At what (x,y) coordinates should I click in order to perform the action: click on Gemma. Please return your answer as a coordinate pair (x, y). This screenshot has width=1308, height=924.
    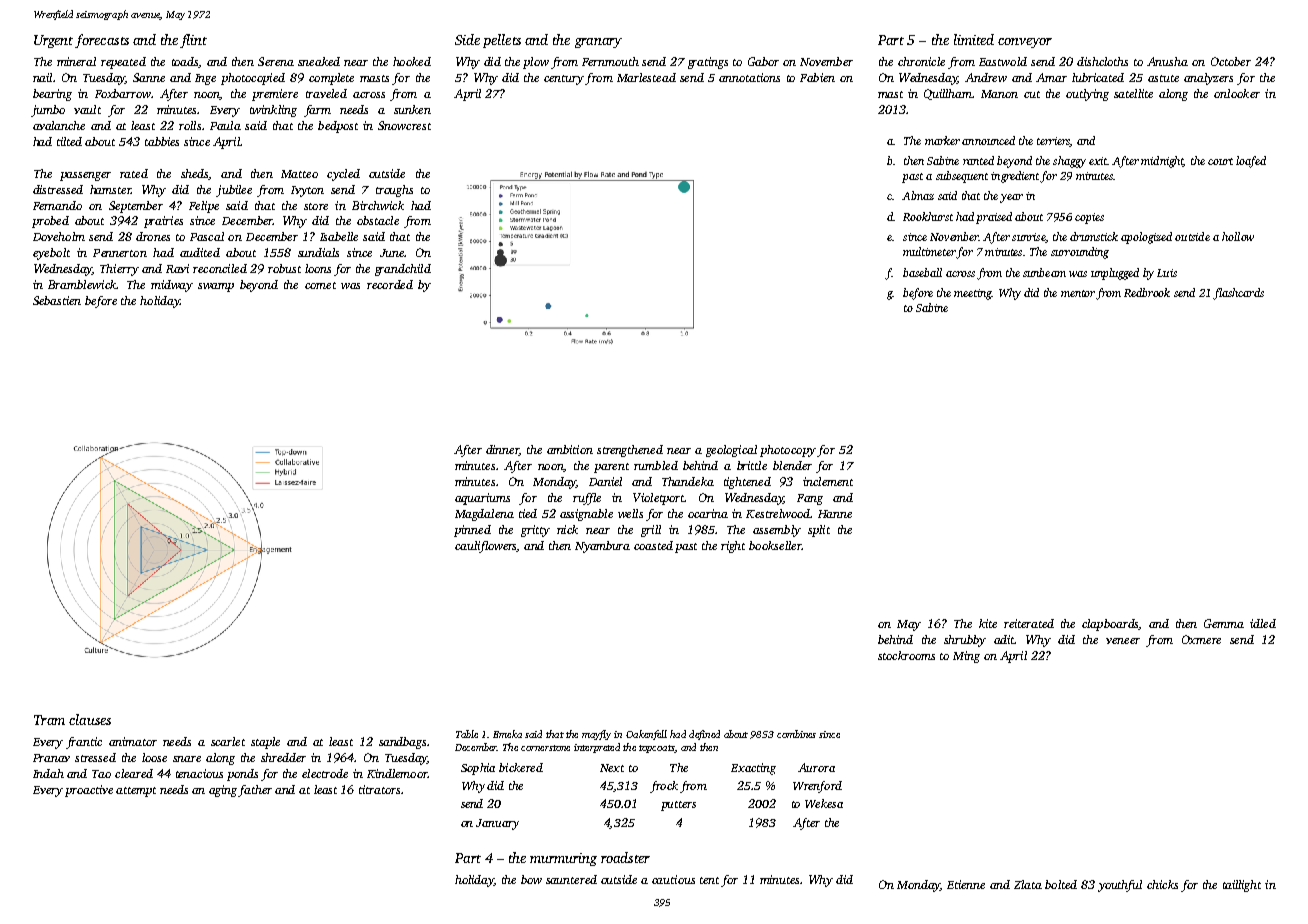
    Looking at the image, I should click on (1224, 623).
